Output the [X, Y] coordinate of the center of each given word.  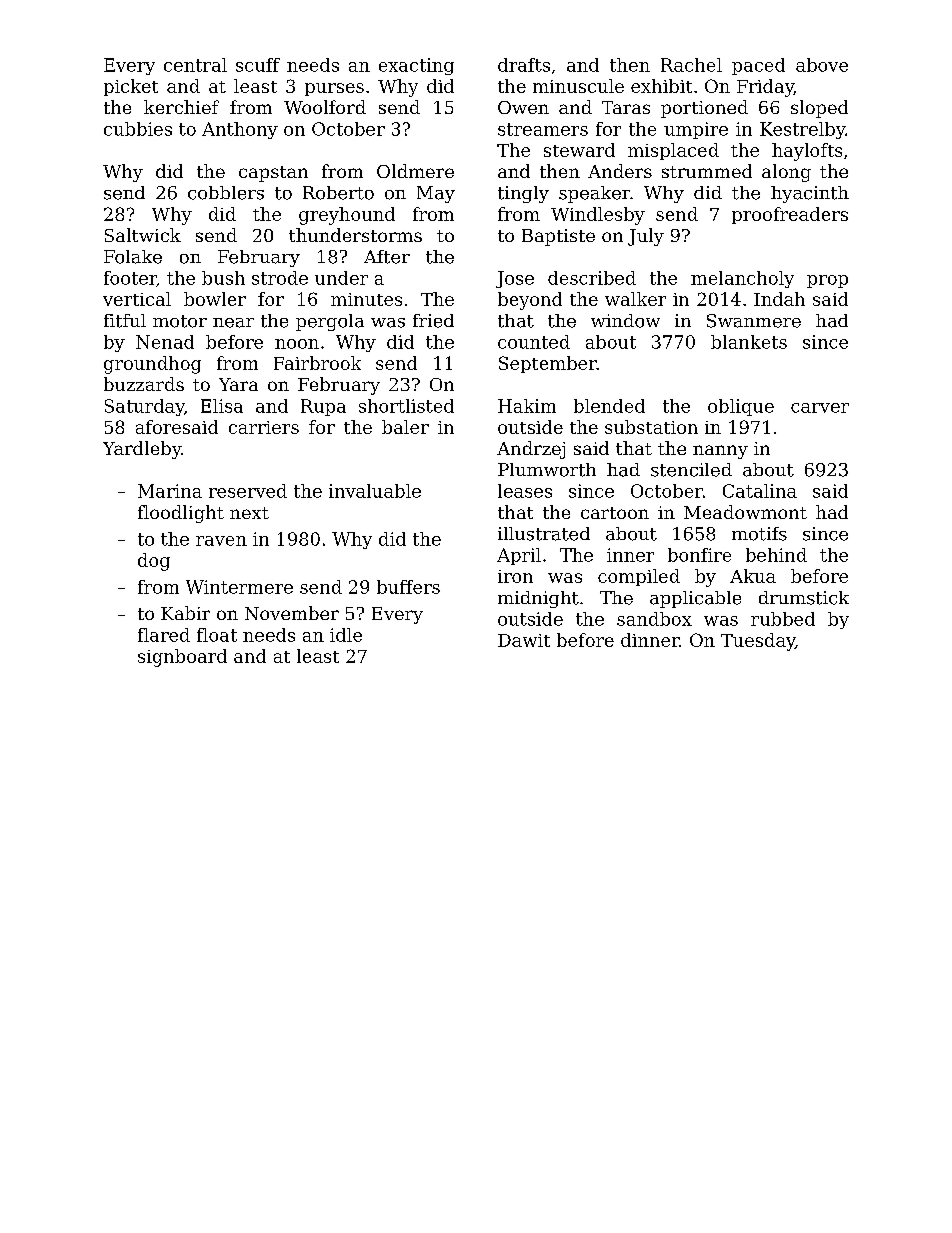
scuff [258, 65]
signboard [182, 658]
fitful [125, 321]
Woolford [325, 107]
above [822, 65]
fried [433, 321]
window [625, 321]
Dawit [524, 640]
